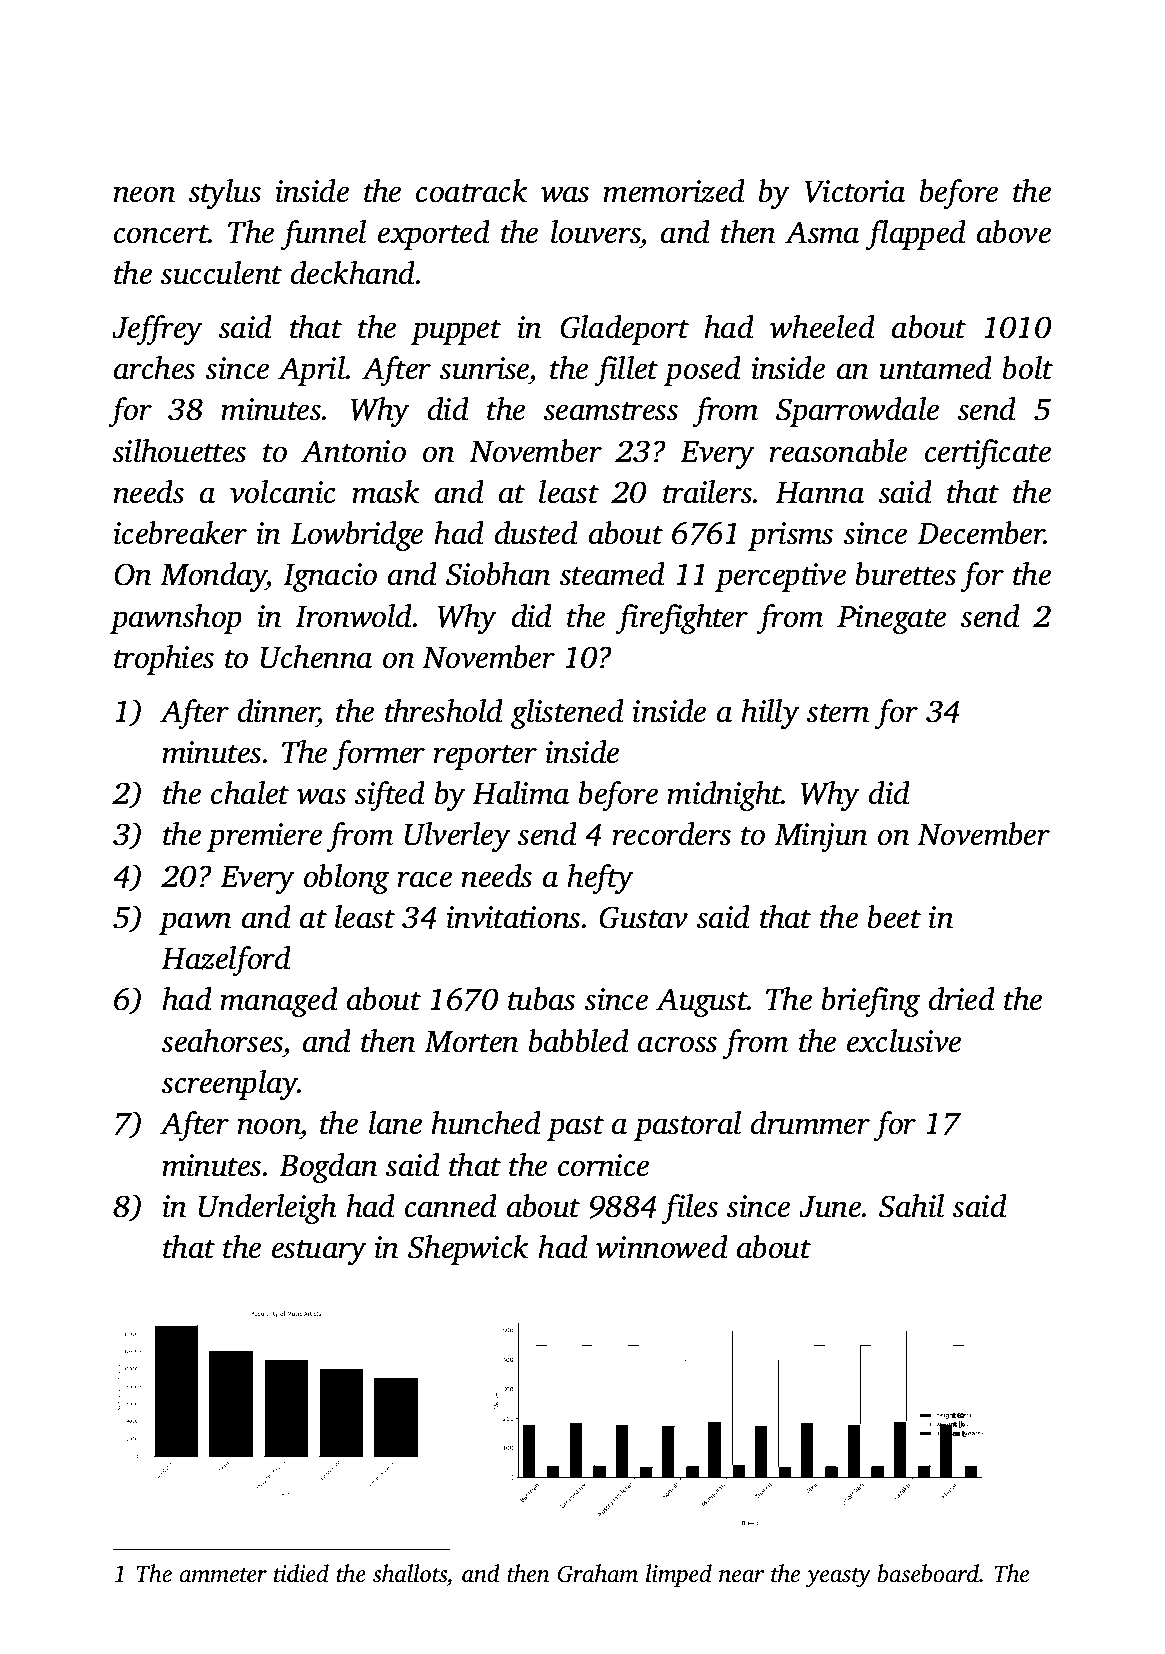 The height and width of the screenshot is (1654, 1165). I want to click on flapped, so click(916, 235).
